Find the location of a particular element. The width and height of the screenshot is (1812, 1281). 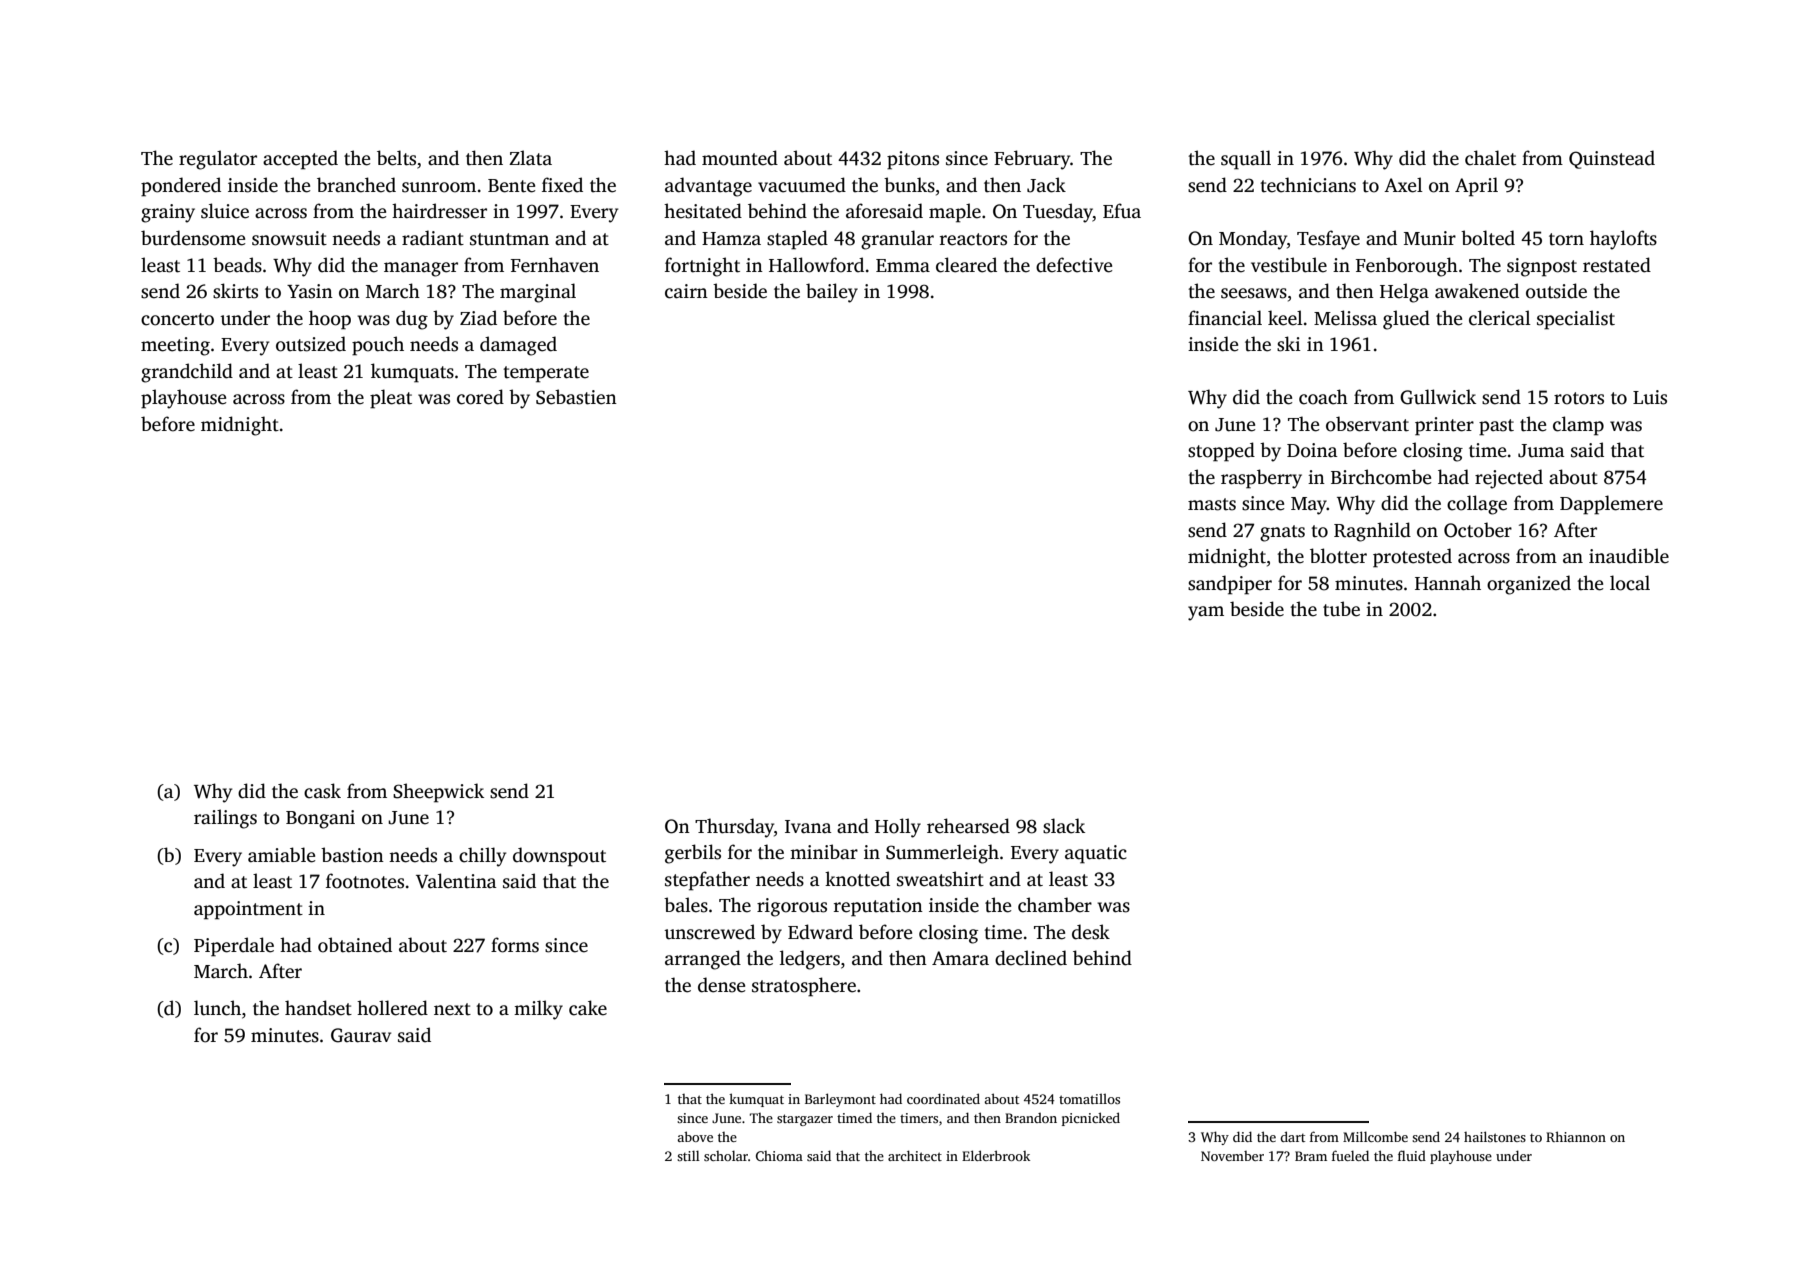

Sebastien is located at coordinates (576, 397).
